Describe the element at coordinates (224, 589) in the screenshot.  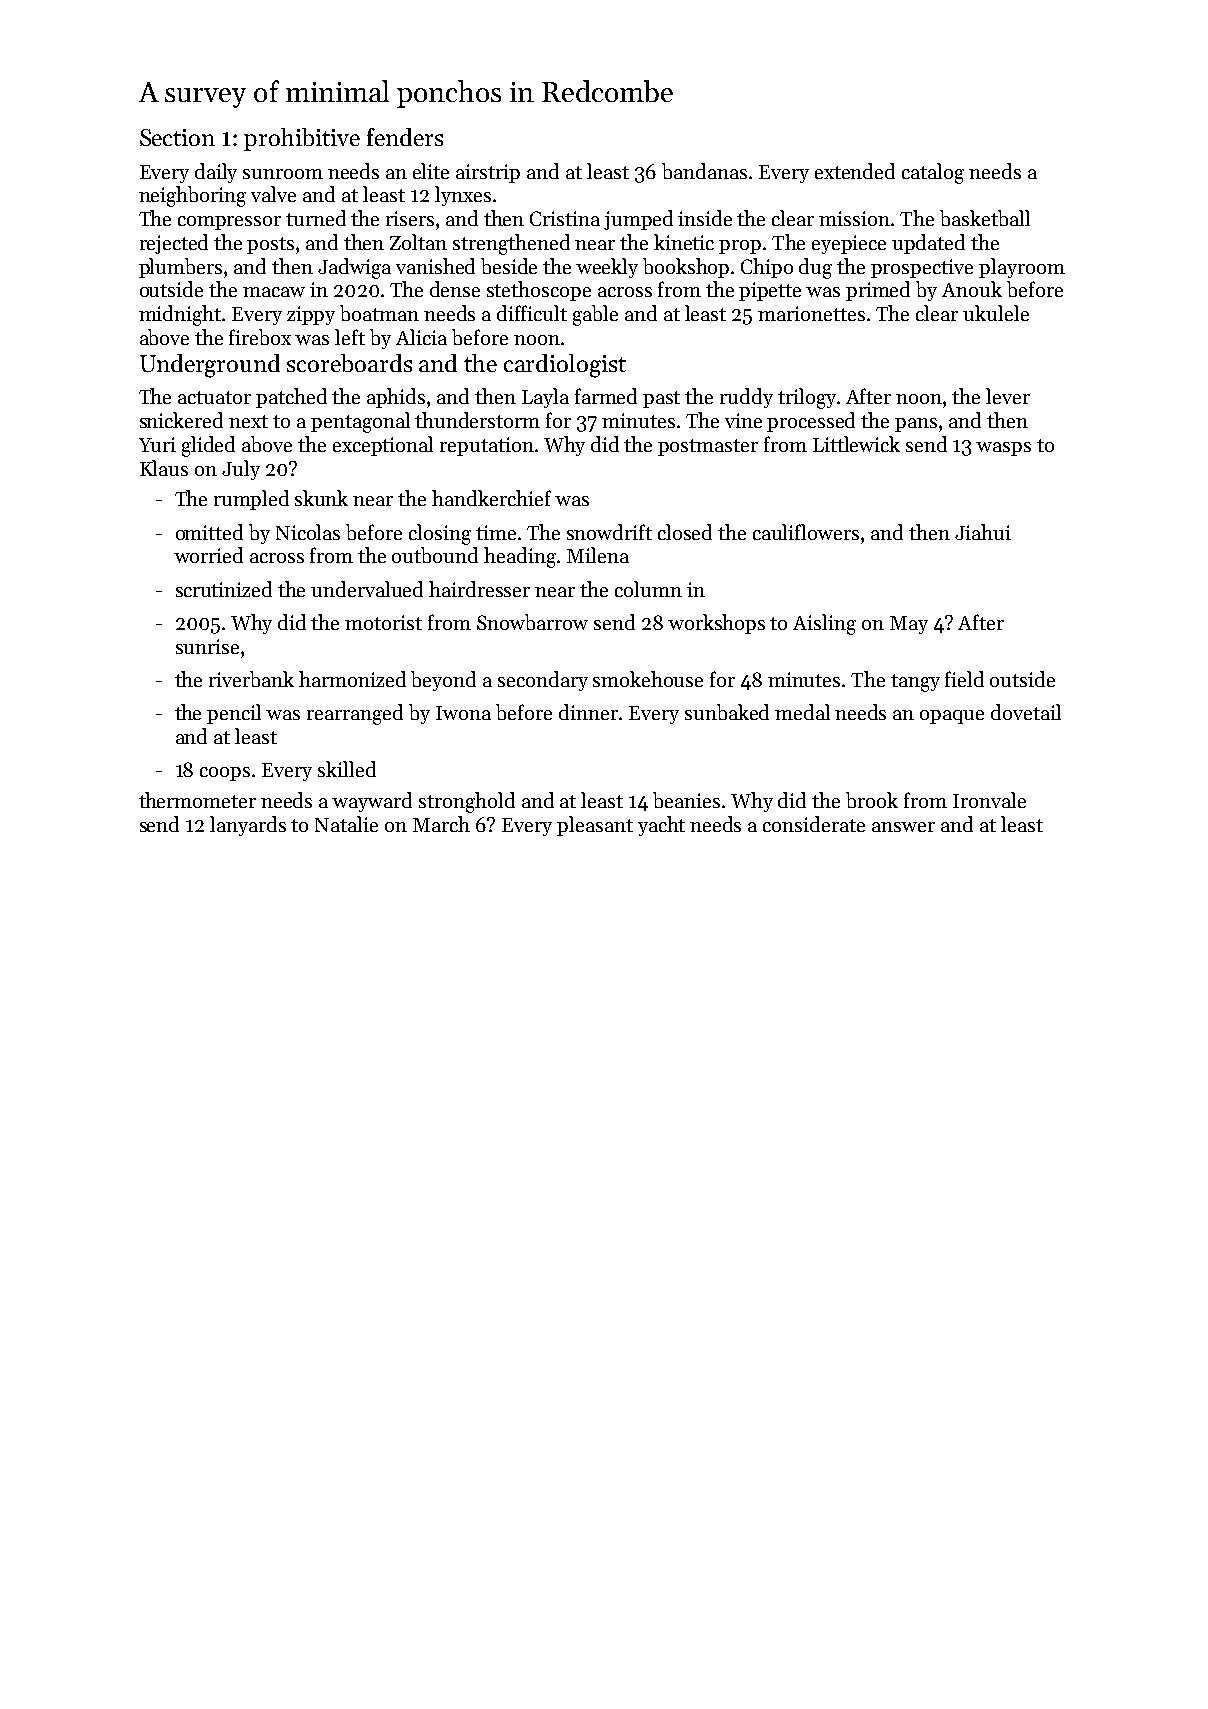
I see `scrutinized` at that location.
